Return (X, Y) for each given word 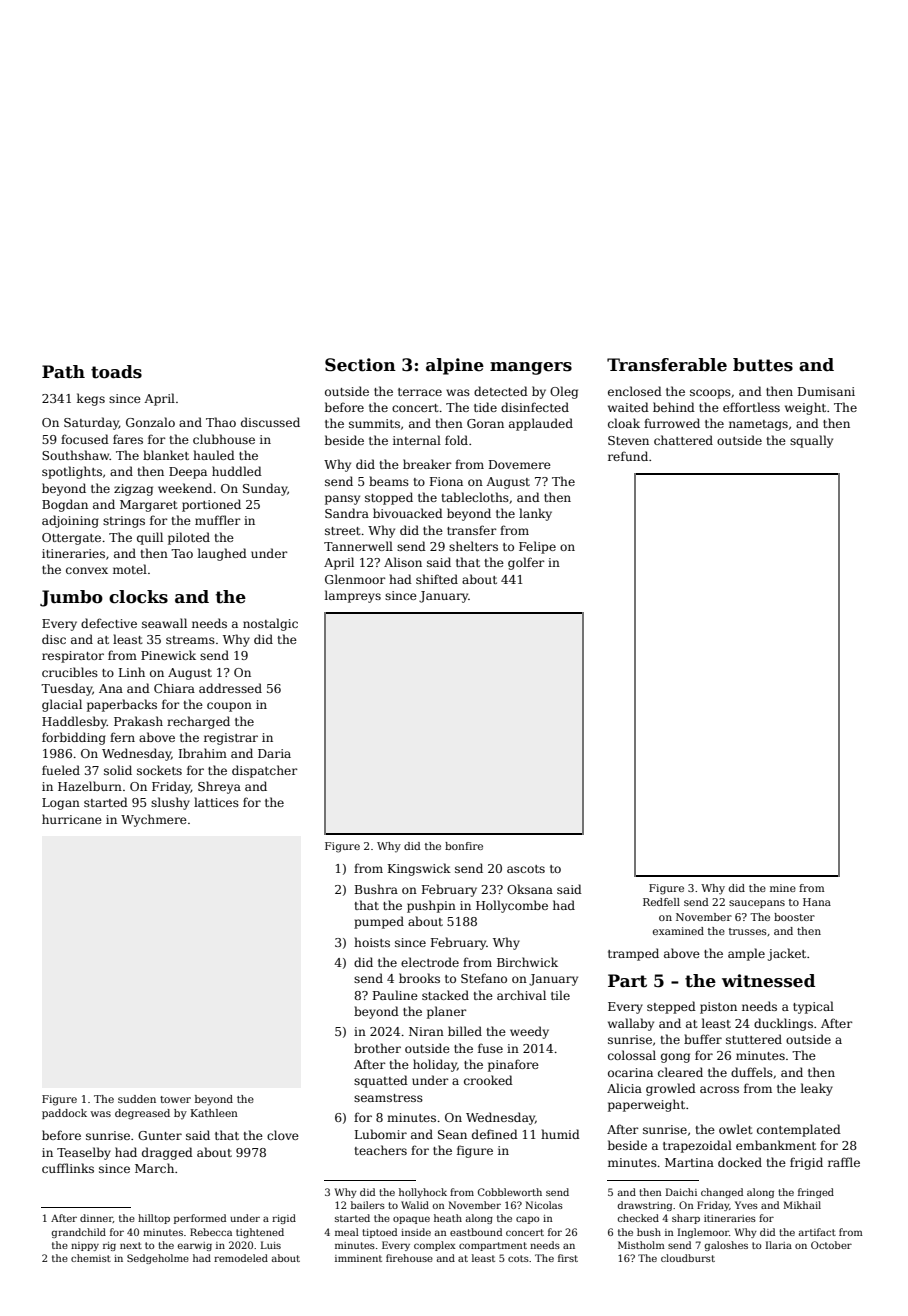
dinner (96, 1218)
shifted (437, 579)
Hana (817, 902)
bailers (368, 1205)
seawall (164, 623)
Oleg (564, 392)
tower (175, 1099)
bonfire (464, 846)
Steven (628, 440)
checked (638, 1218)
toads (116, 372)
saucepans (757, 904)
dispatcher (265, 771)
